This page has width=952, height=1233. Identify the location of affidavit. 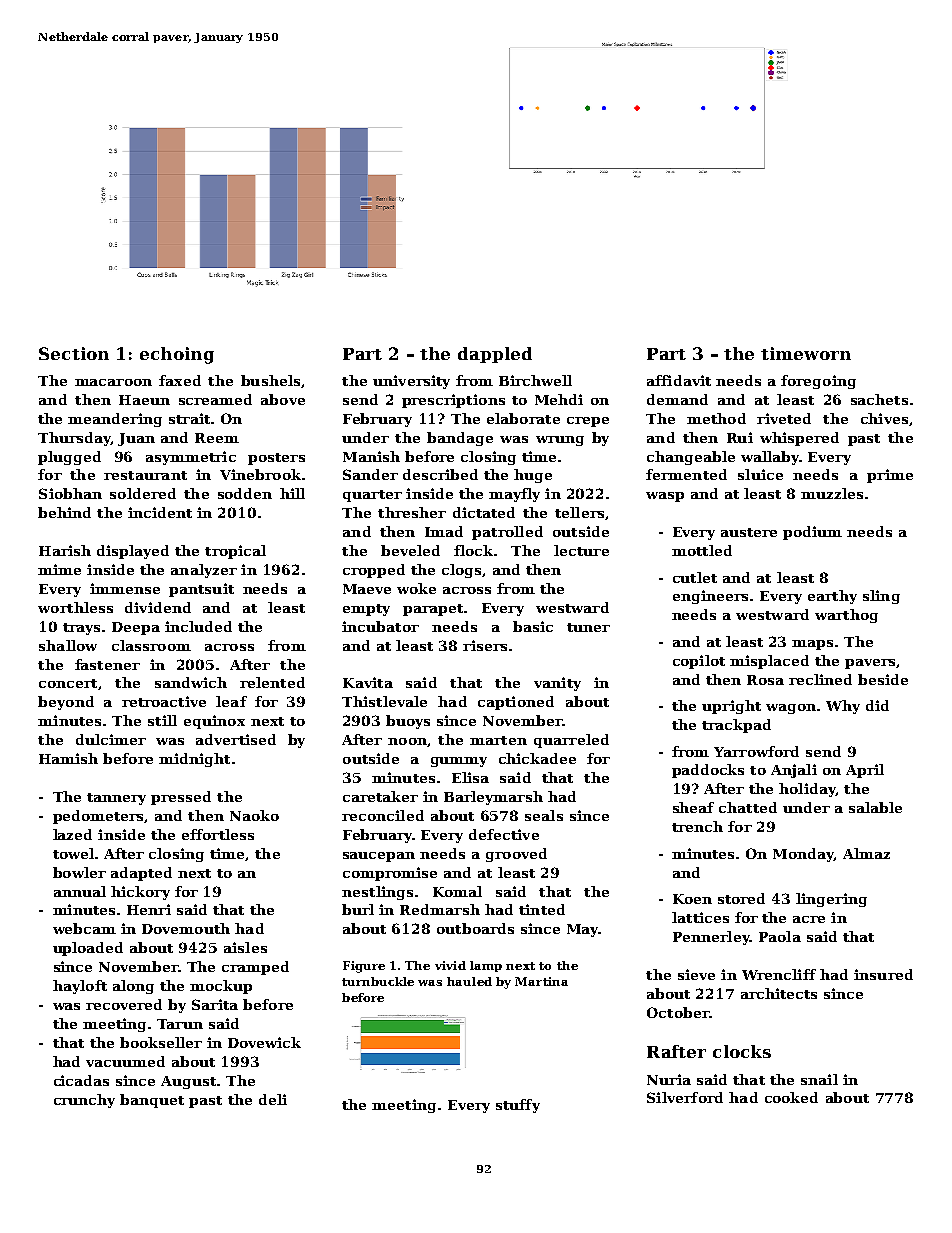
(679, 380).
